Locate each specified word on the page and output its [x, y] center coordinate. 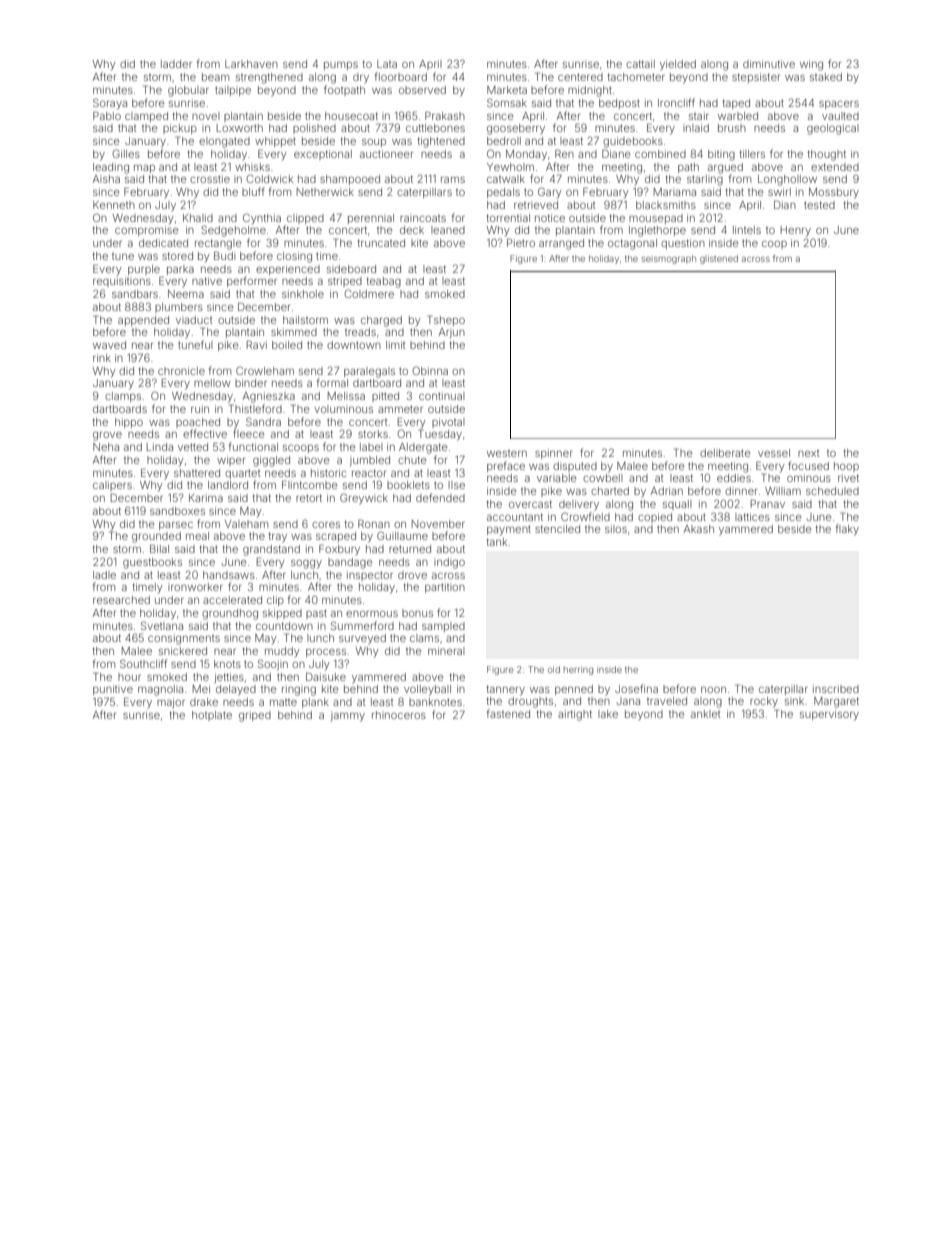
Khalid [198, 218]
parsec [176, 526]
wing [811, 65]
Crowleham [265, 370]
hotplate [212, 716]
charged [381, 321]
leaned [448, 230]
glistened [719, 259]
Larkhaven [251, 64]
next [808, 453]
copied [655, 518]
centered [580, 77]
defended [440, 497]
